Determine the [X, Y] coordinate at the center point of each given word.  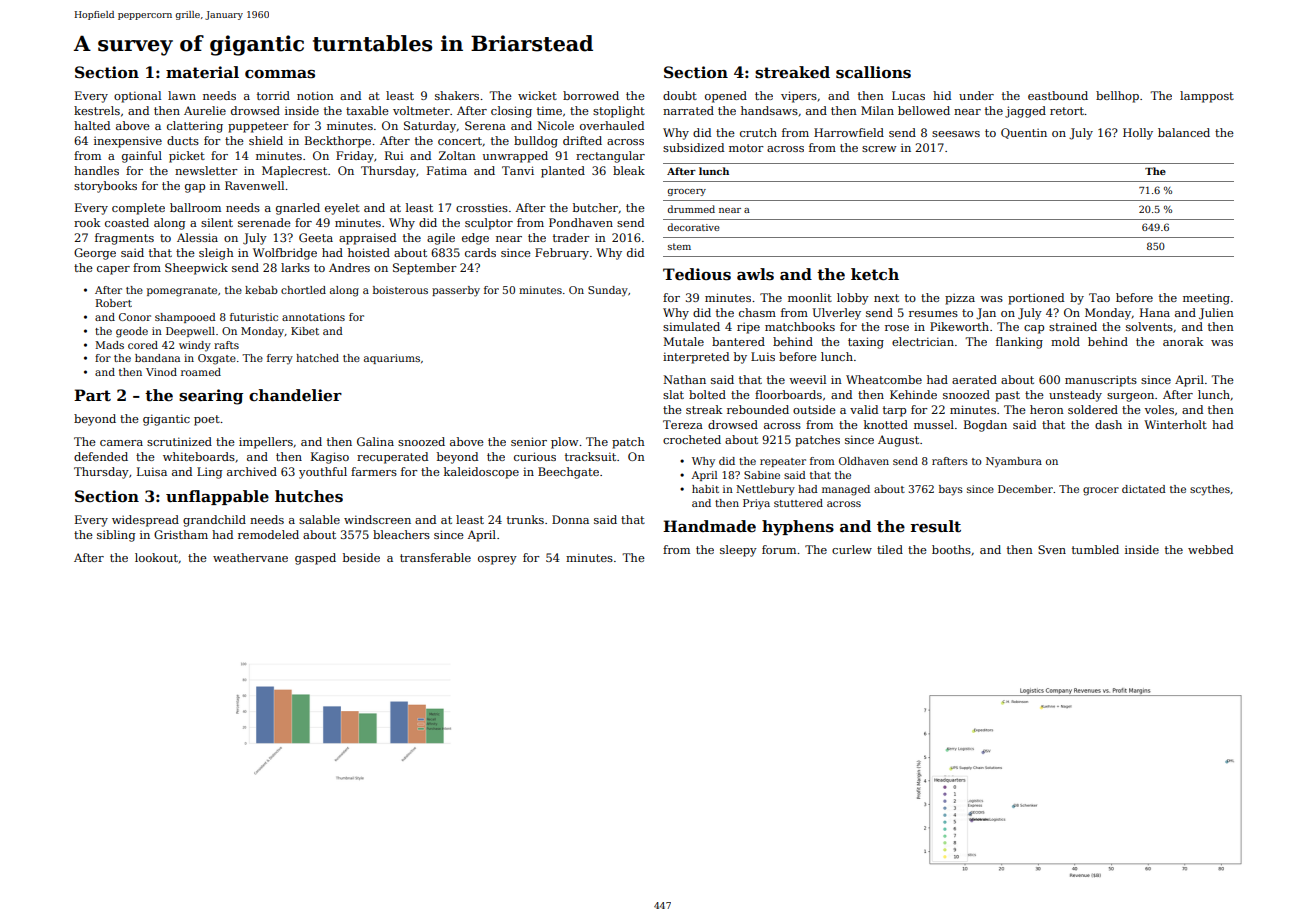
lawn [182, 95]
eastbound [1058, 95]
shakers [457, 95]
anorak [1183, 341]
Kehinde [913, 394]
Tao [1099, 297]
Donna [570, 519]
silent [217, 222]
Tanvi [518, 170]
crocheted [692, 439]
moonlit [810, 297]
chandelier [295, 395]
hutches [309, 496]
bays [951, 490]
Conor [135, 317]
